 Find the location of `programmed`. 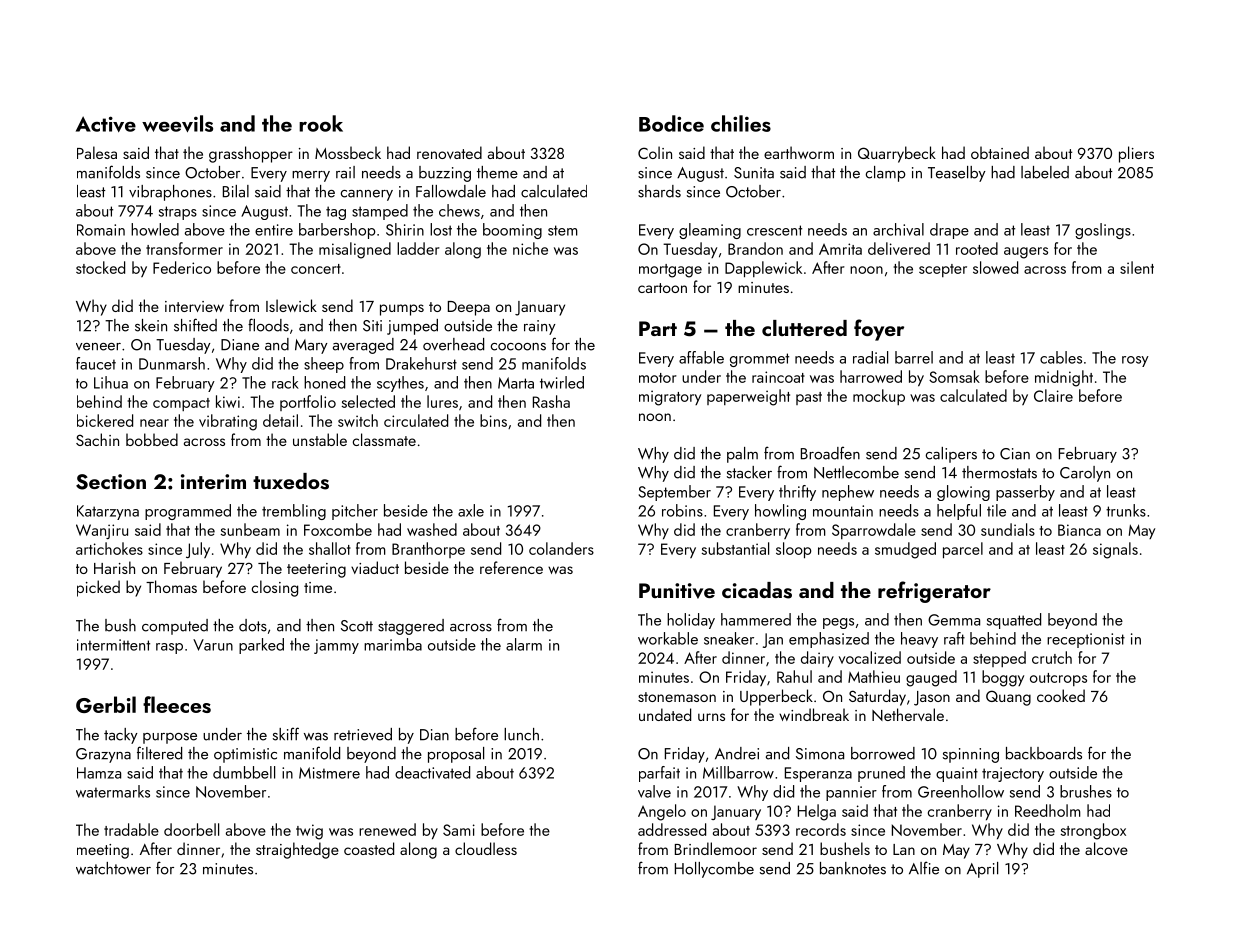

programmed is located at coordinates (188, 512).
